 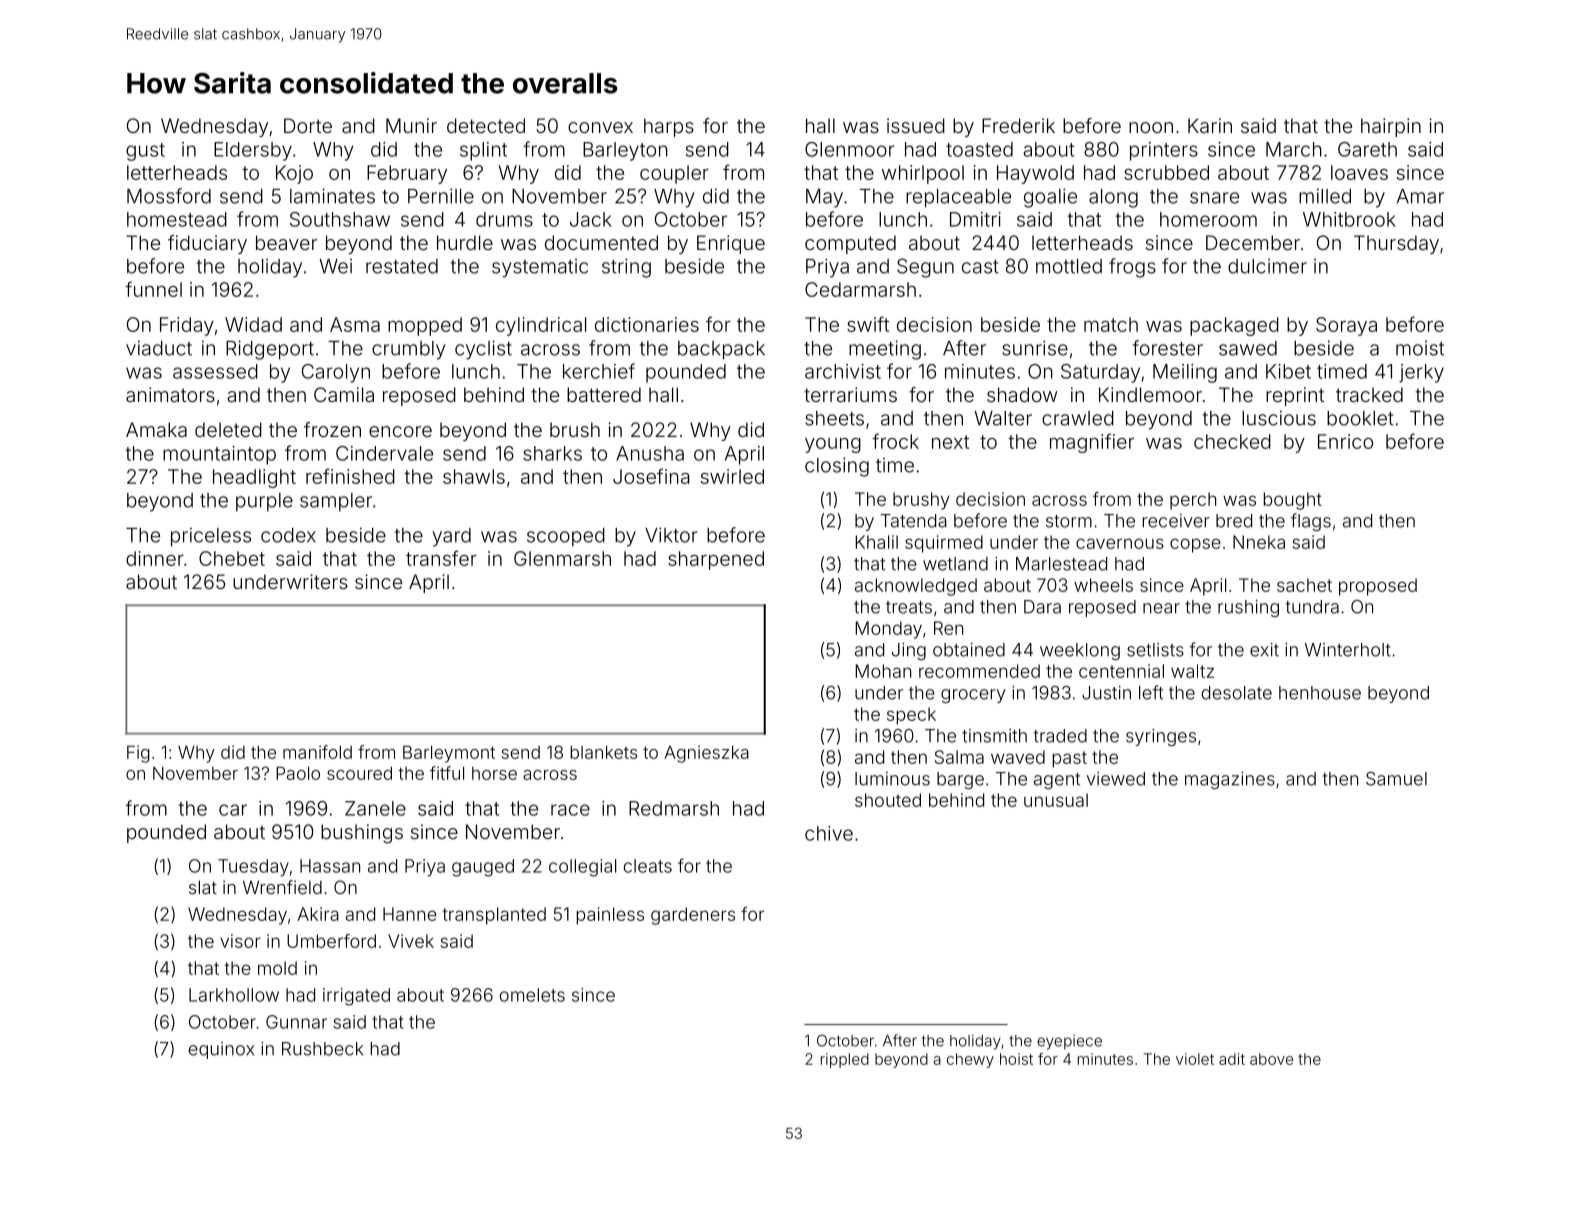 I want to click on magazines, so click(x=1230, y=780).
